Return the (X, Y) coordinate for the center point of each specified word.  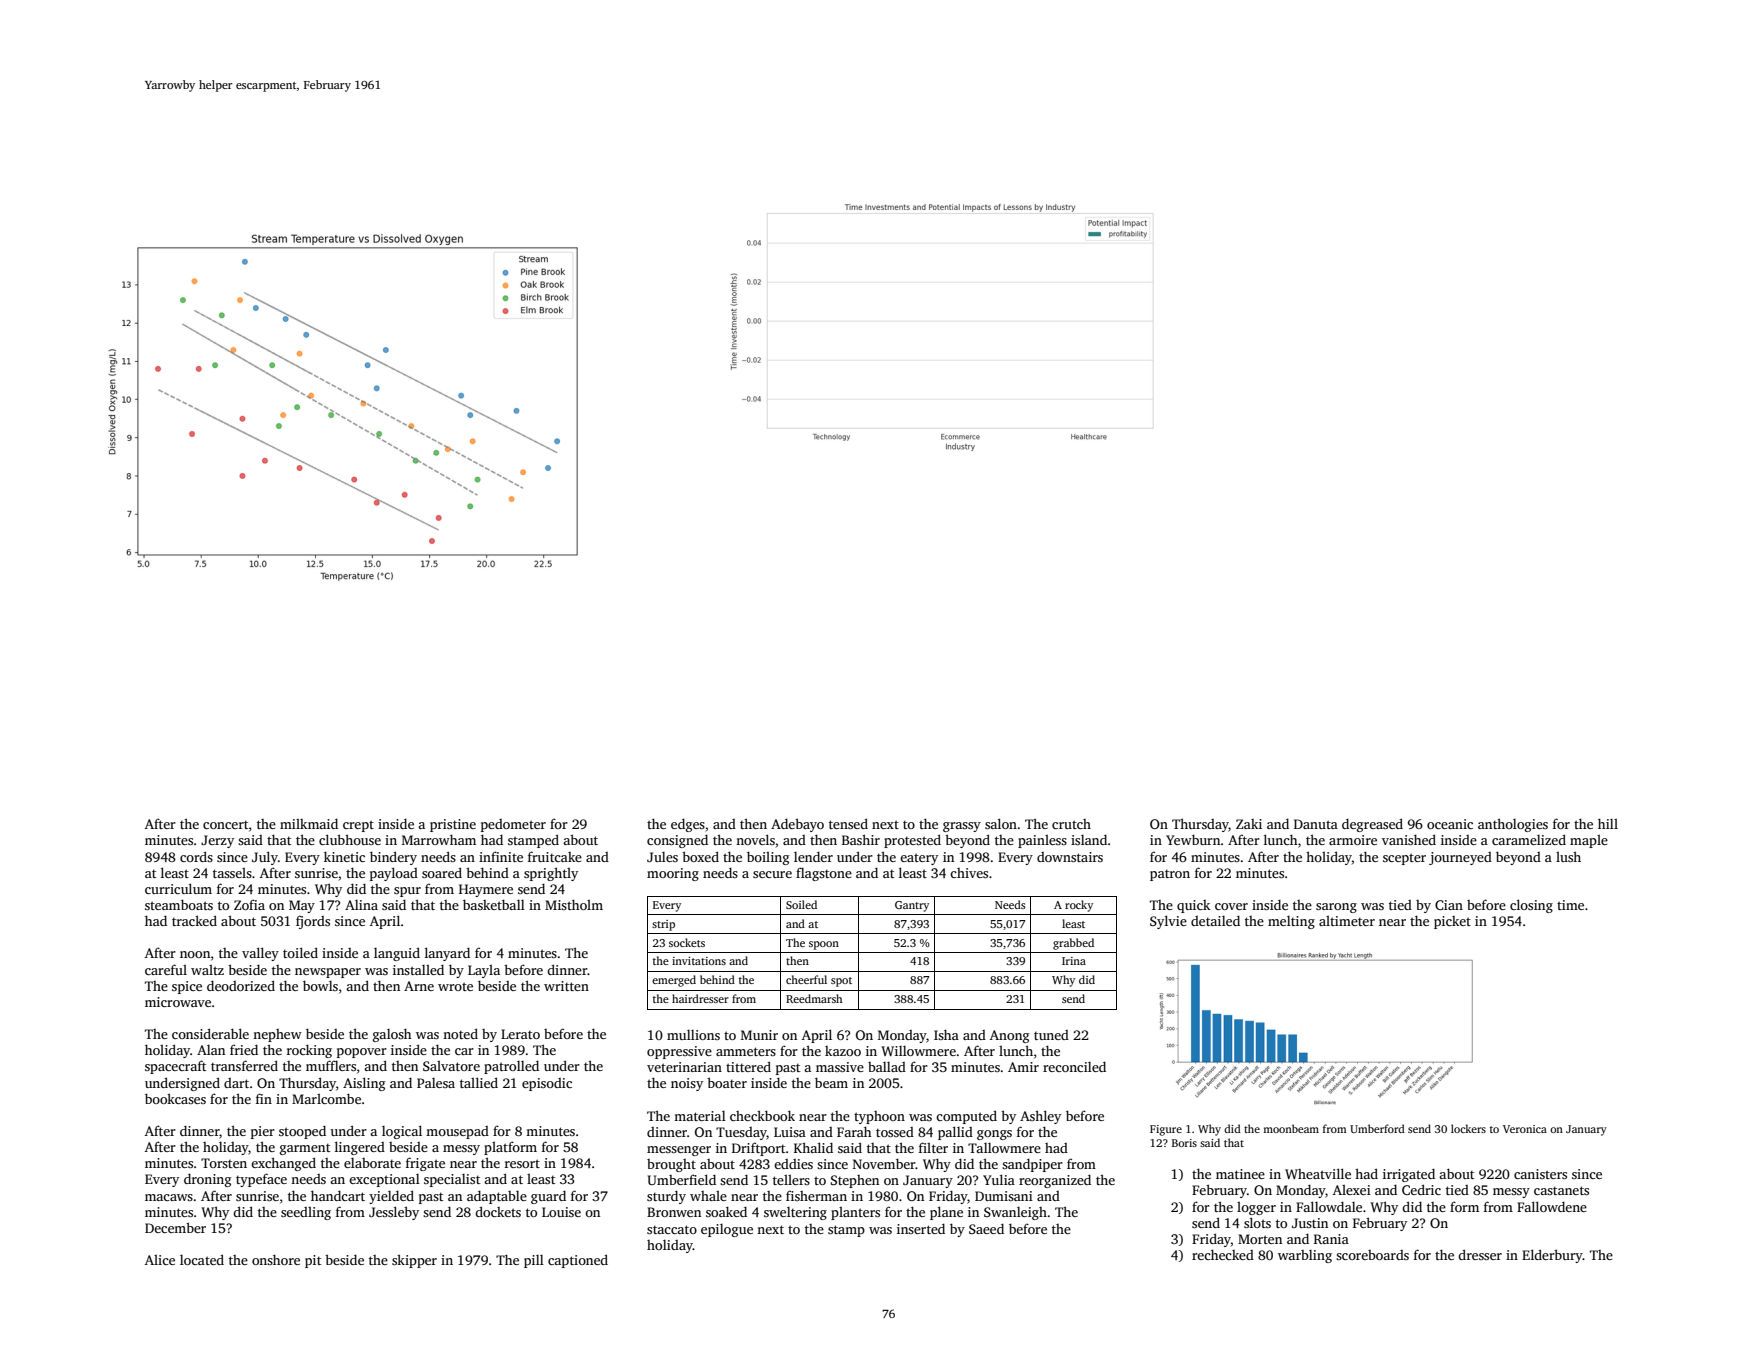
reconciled (1074, 1066)
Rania (1331, 1239)
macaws (169, 1197)
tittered (748, 1066)
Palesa (436, 1083)
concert (226, 825)
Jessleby (394, 1213)
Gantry (912, 906)
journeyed (1460, 858)
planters (855, 1213)
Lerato (520, 1034)
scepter (1404, 859)
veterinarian (684, 1067)
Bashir (861, 839)
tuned (1051, 1035)
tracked (194, 920)
